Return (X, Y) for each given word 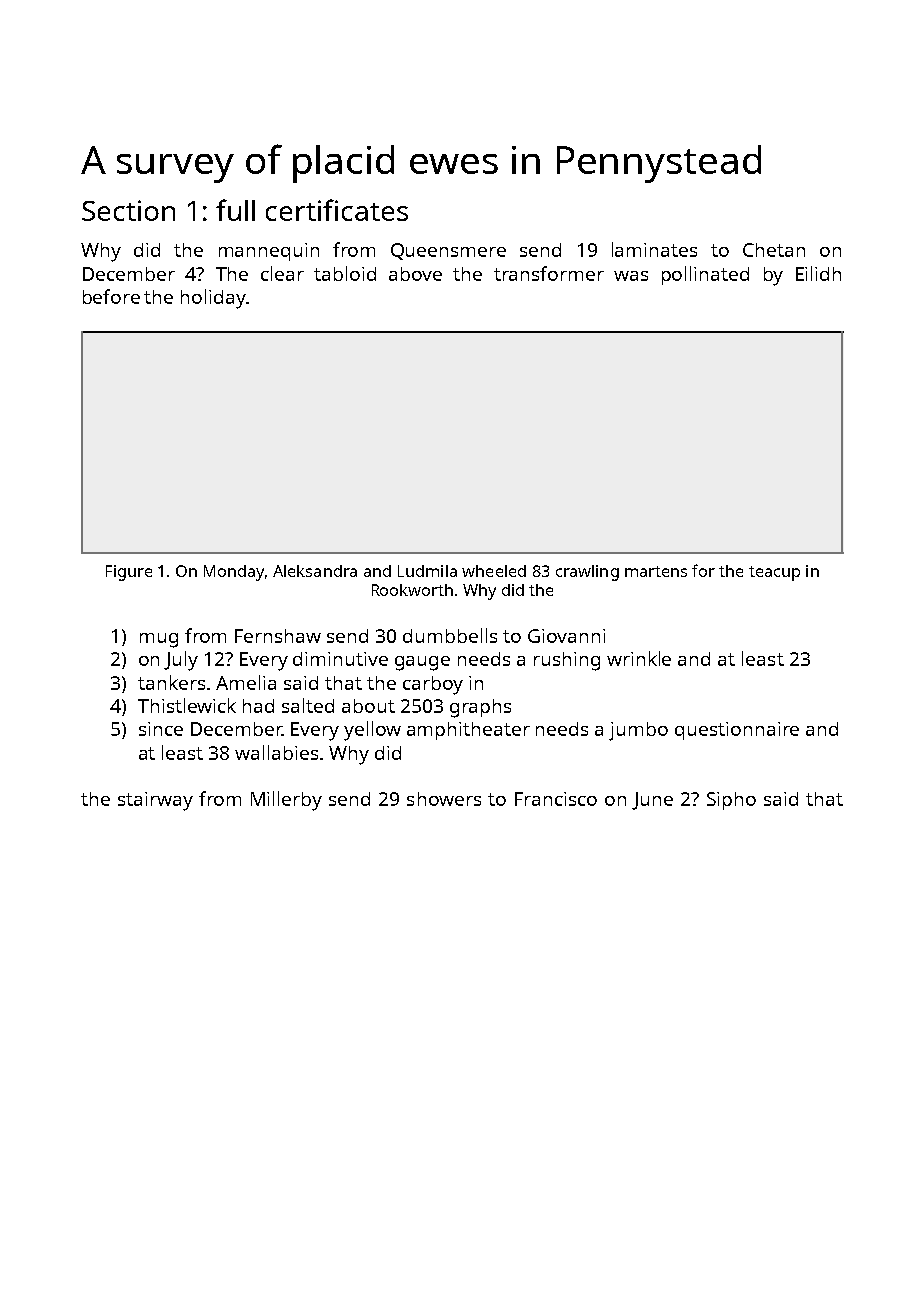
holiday (213, 299)
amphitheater (468, 731)
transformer (549, 273)
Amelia (246, 682)
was (631, 276)
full (235, 210)
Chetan (774, 250)
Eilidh (818, 273)
